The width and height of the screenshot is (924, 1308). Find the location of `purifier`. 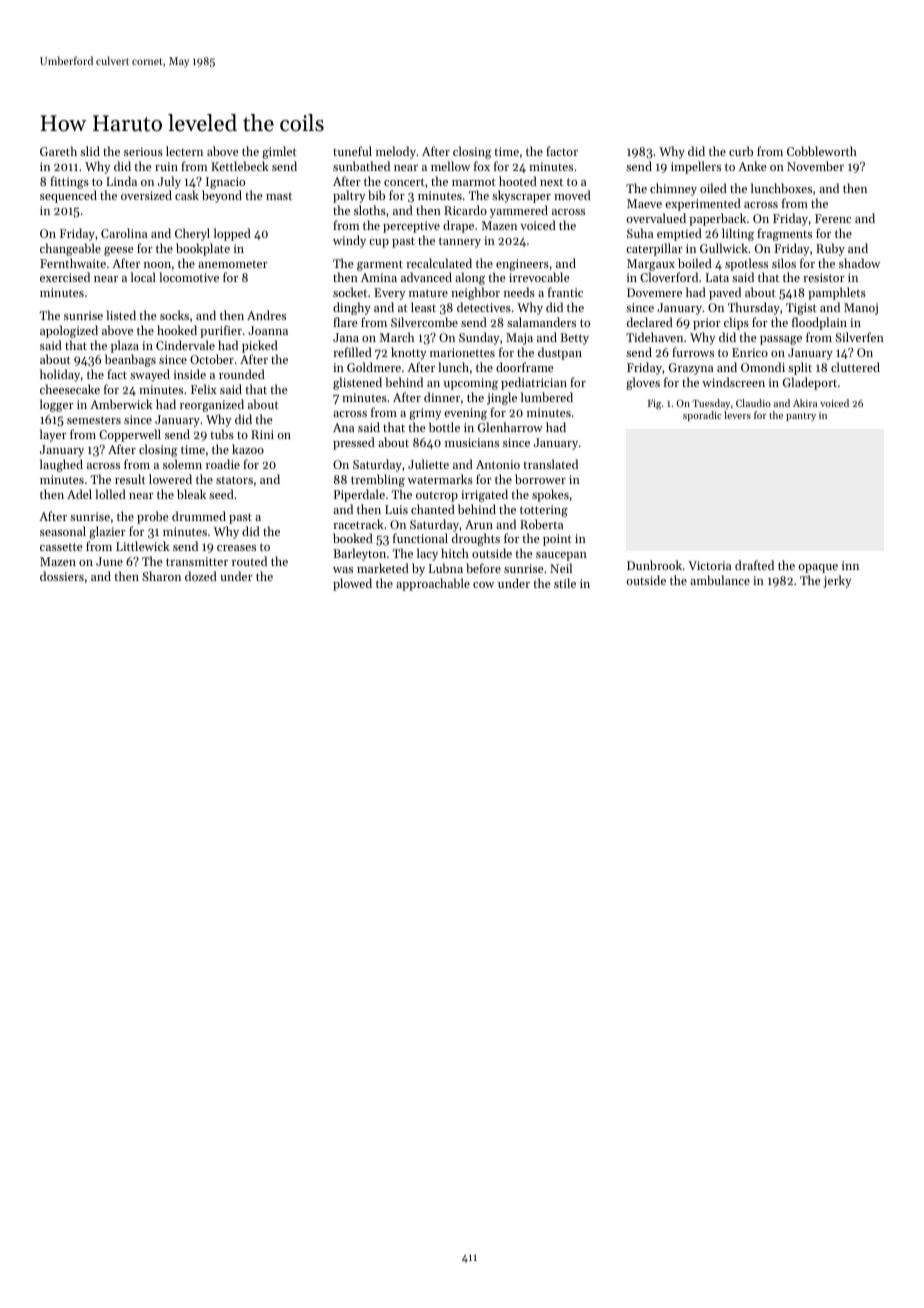

purifier is located at coordinates (221, 331).
